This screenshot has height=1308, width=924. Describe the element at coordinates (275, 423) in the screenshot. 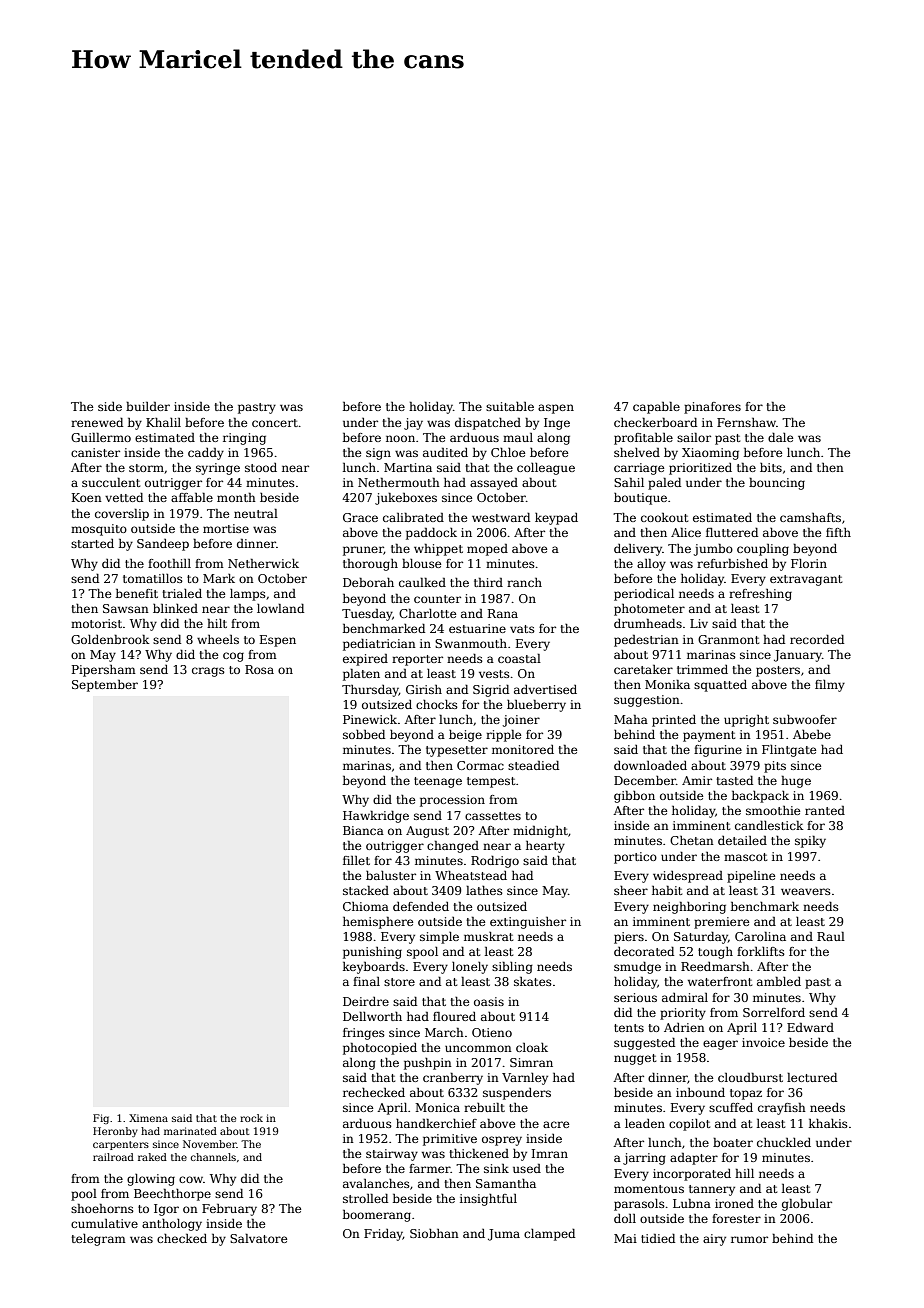

I see `concert` at that location.
